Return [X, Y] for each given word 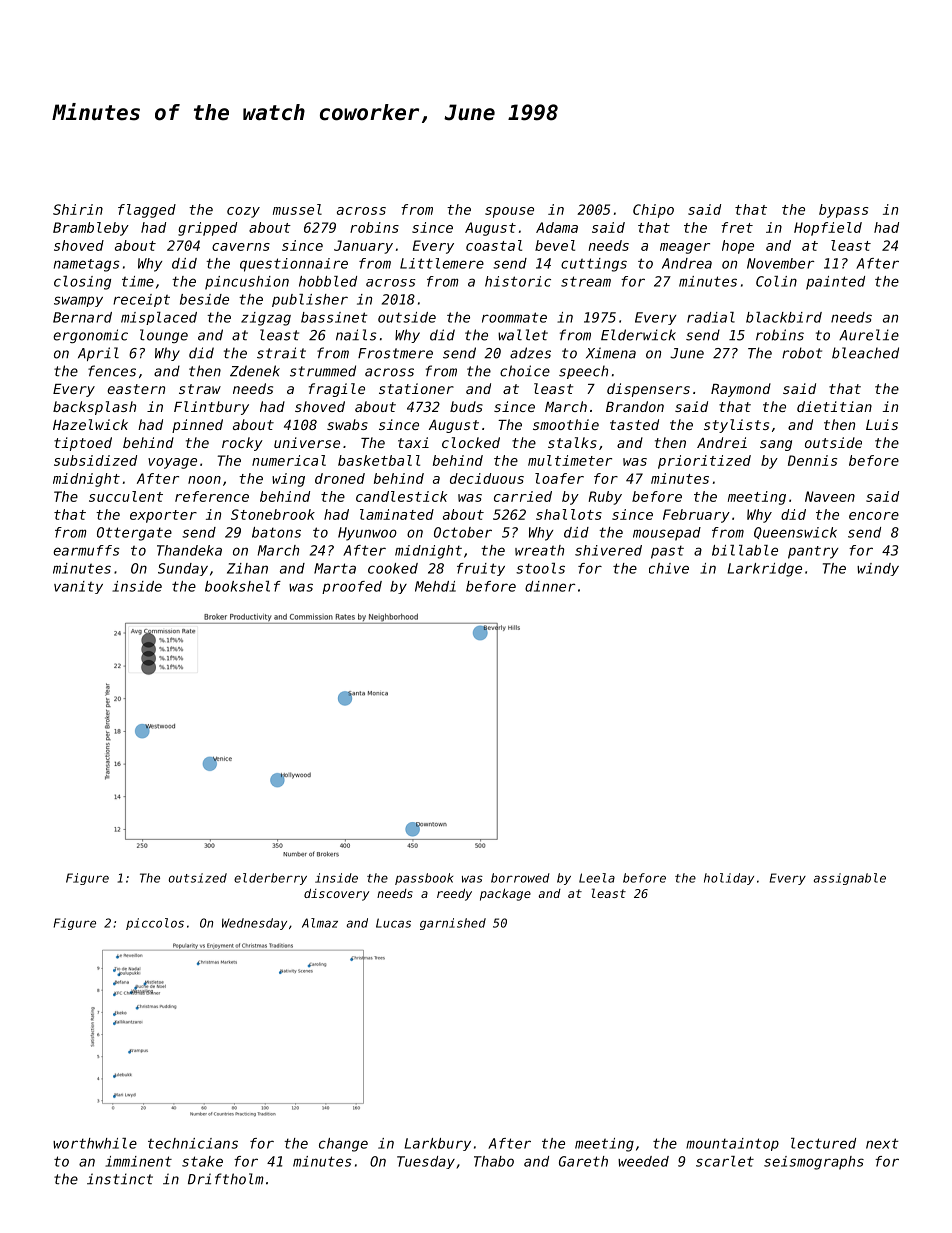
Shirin [78, 209]
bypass [843, 211]
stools [540, 568]
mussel [297, 209]
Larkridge [764, 570]
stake [202, 1161]
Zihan [247, 568]
